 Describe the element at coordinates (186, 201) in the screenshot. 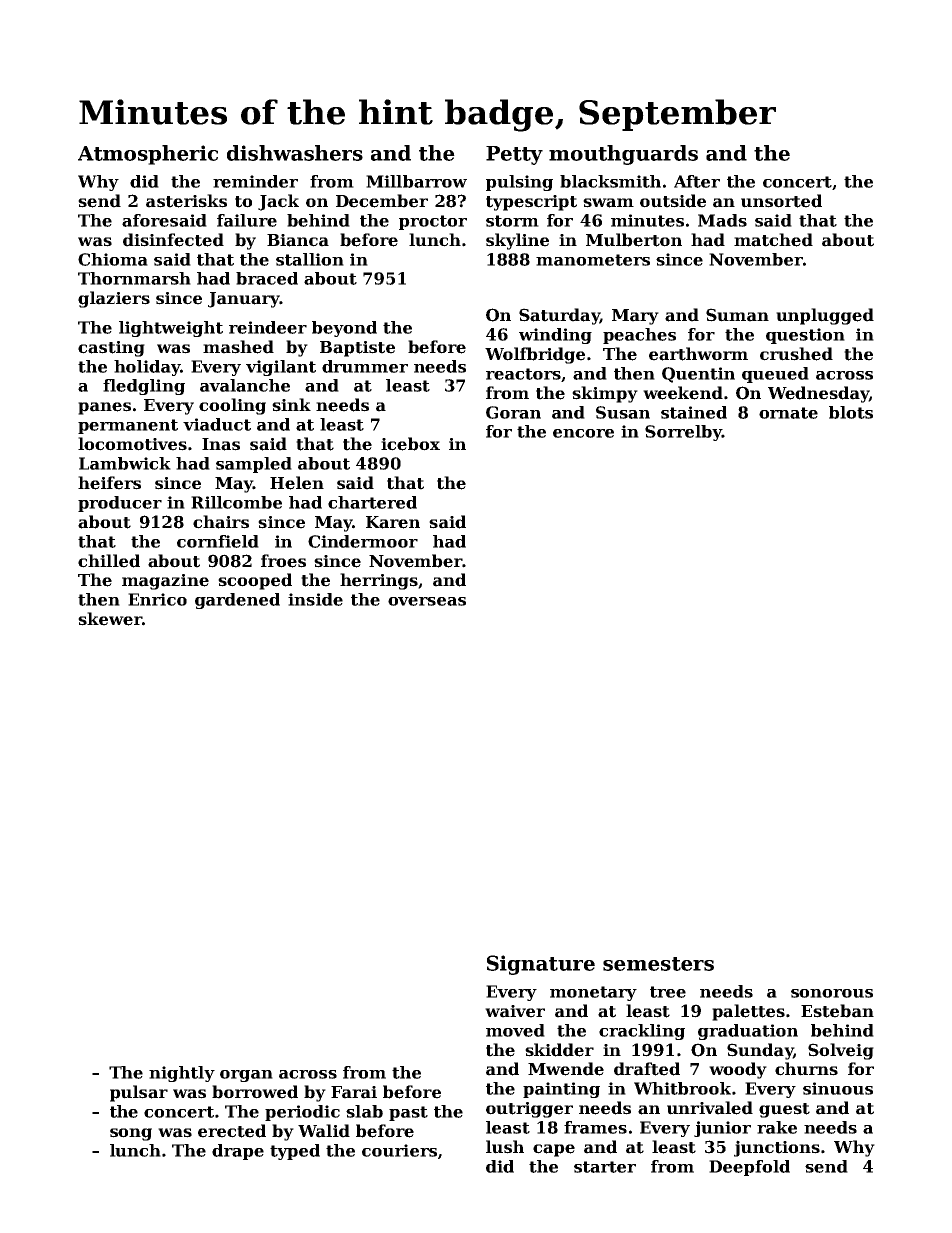

I see `asterisks` at that location.
